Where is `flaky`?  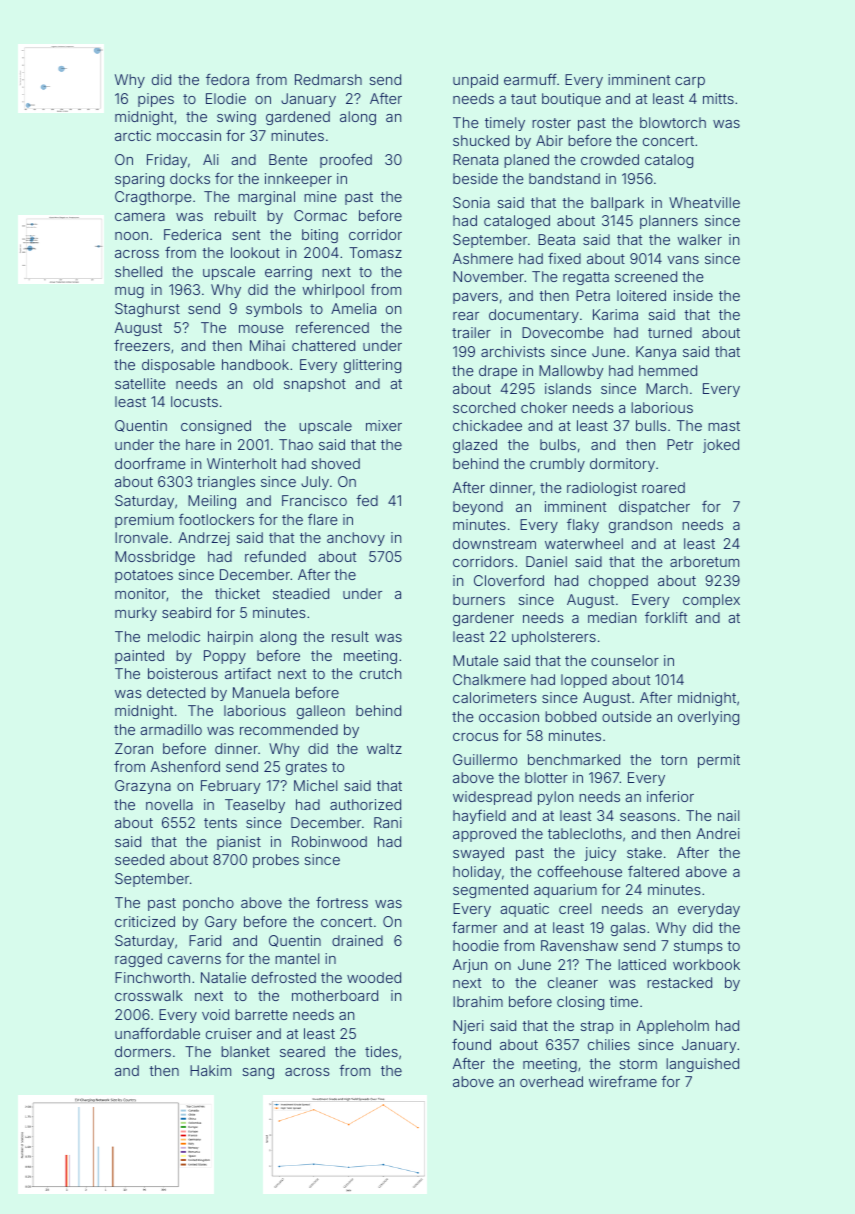
flaky is located at coordinates (583, 525).
